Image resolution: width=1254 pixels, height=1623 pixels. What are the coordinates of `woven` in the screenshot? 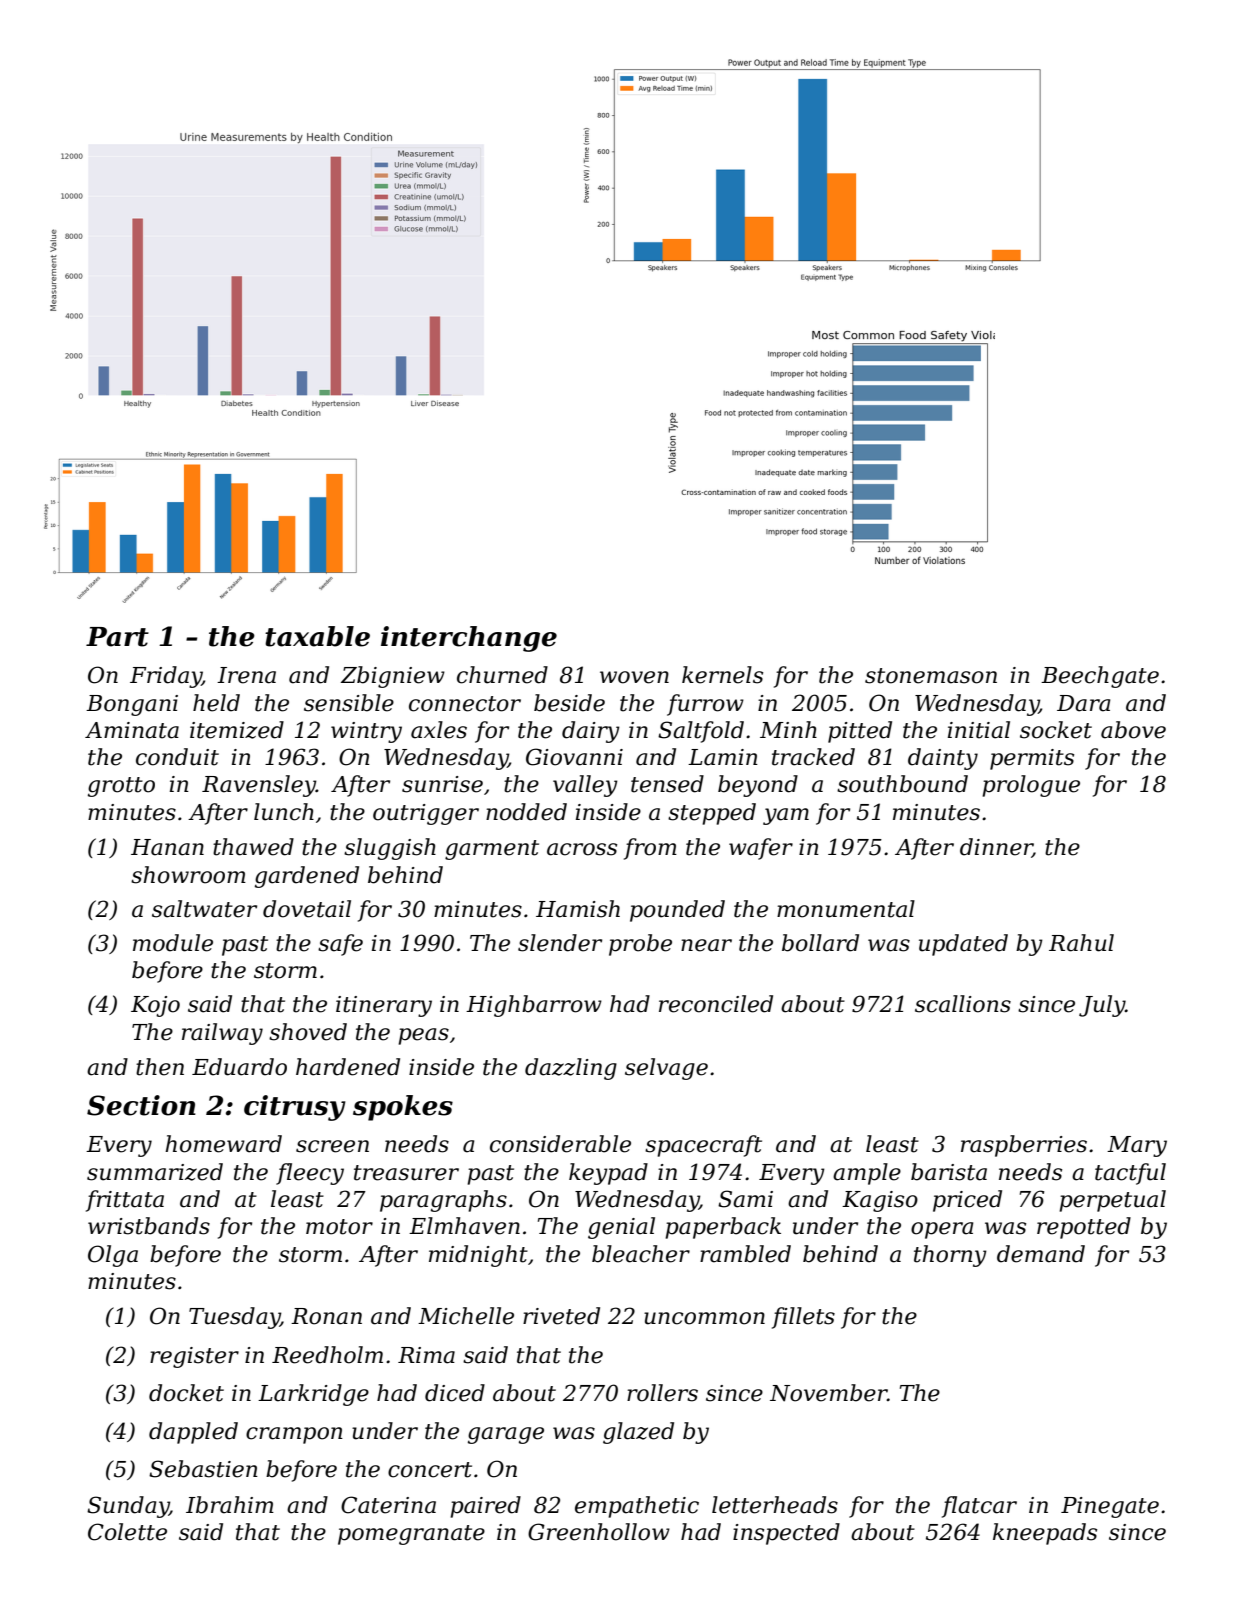 It's located at (634, 677).
